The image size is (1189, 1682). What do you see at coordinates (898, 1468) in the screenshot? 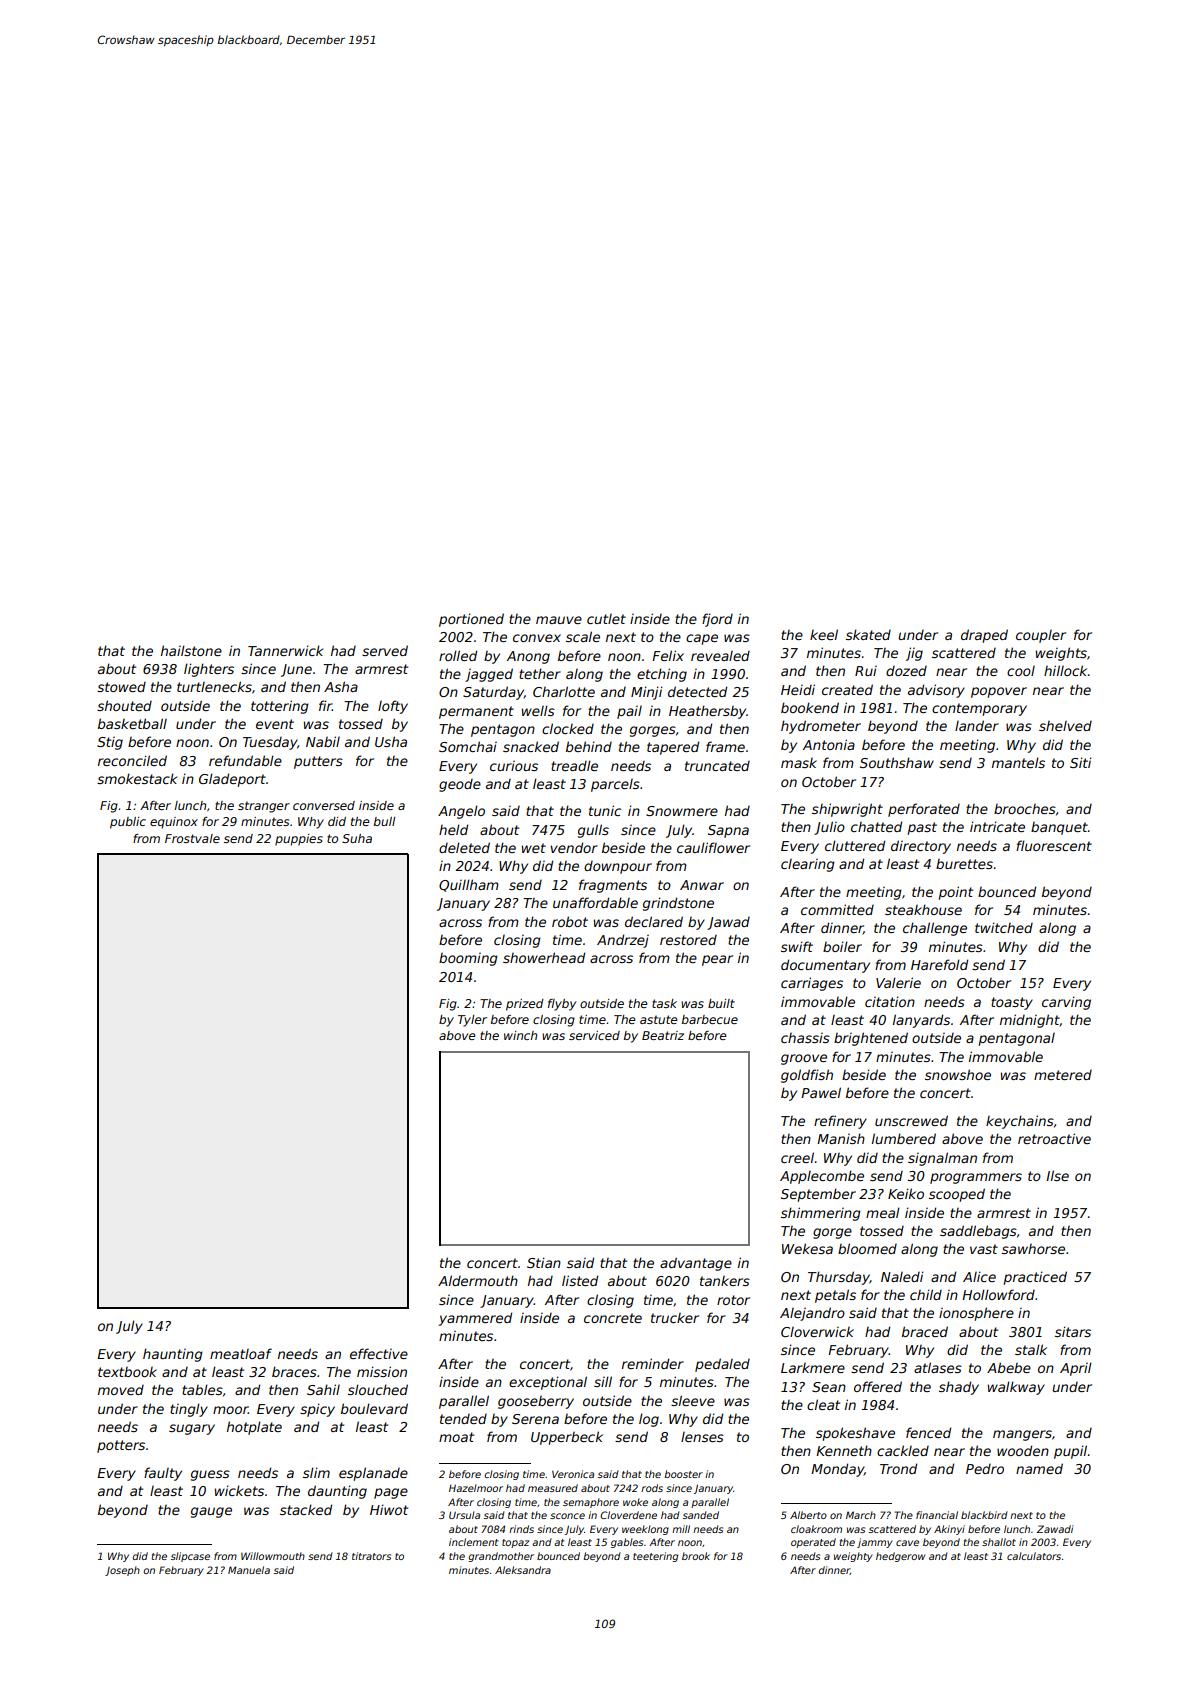
I see `Trond` at bounding box center [898, 1468].
